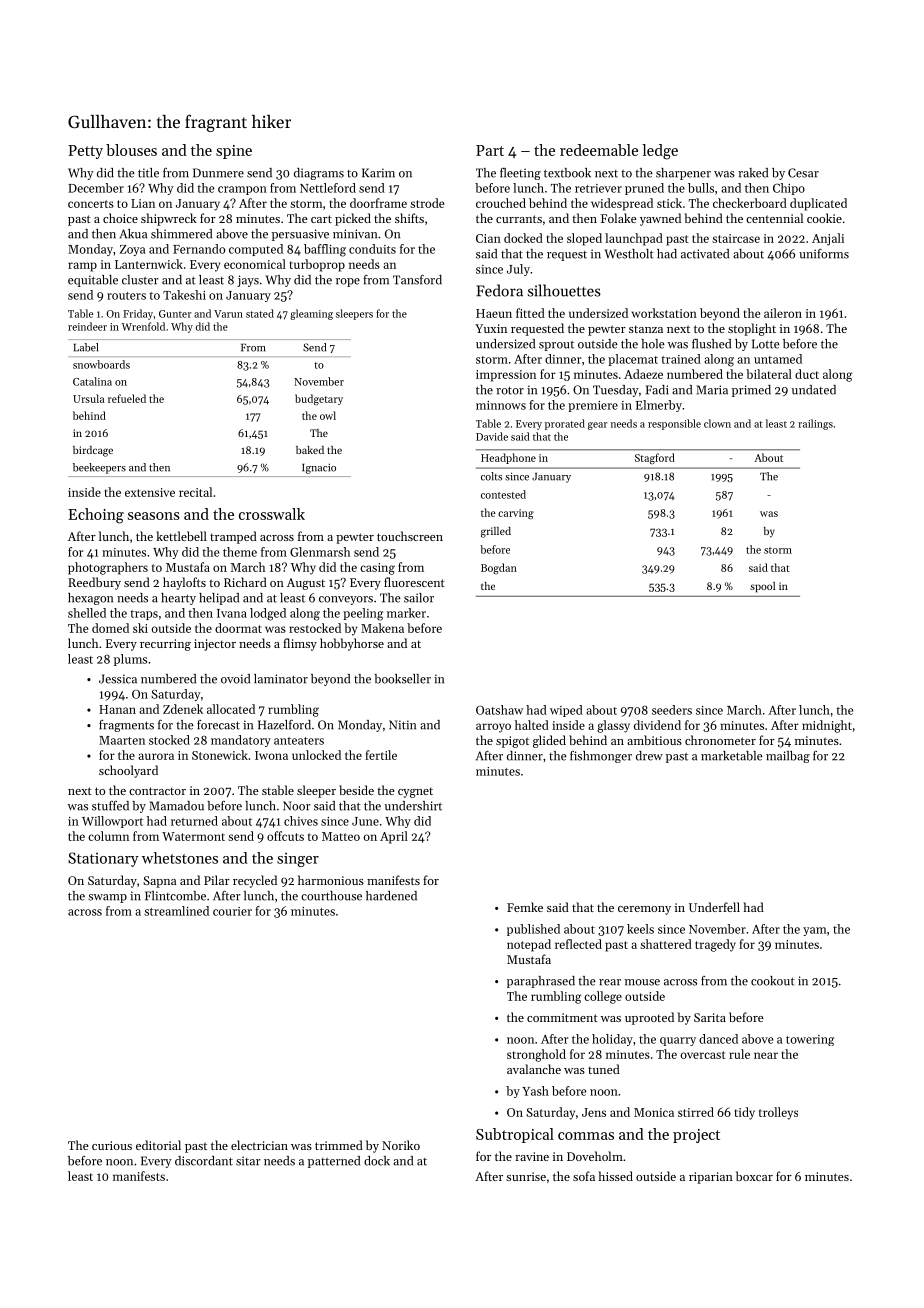 The image size is (924, 1308). Describe the element at coordinates (122, 740) in the page. I see `Maarten` at that location.
